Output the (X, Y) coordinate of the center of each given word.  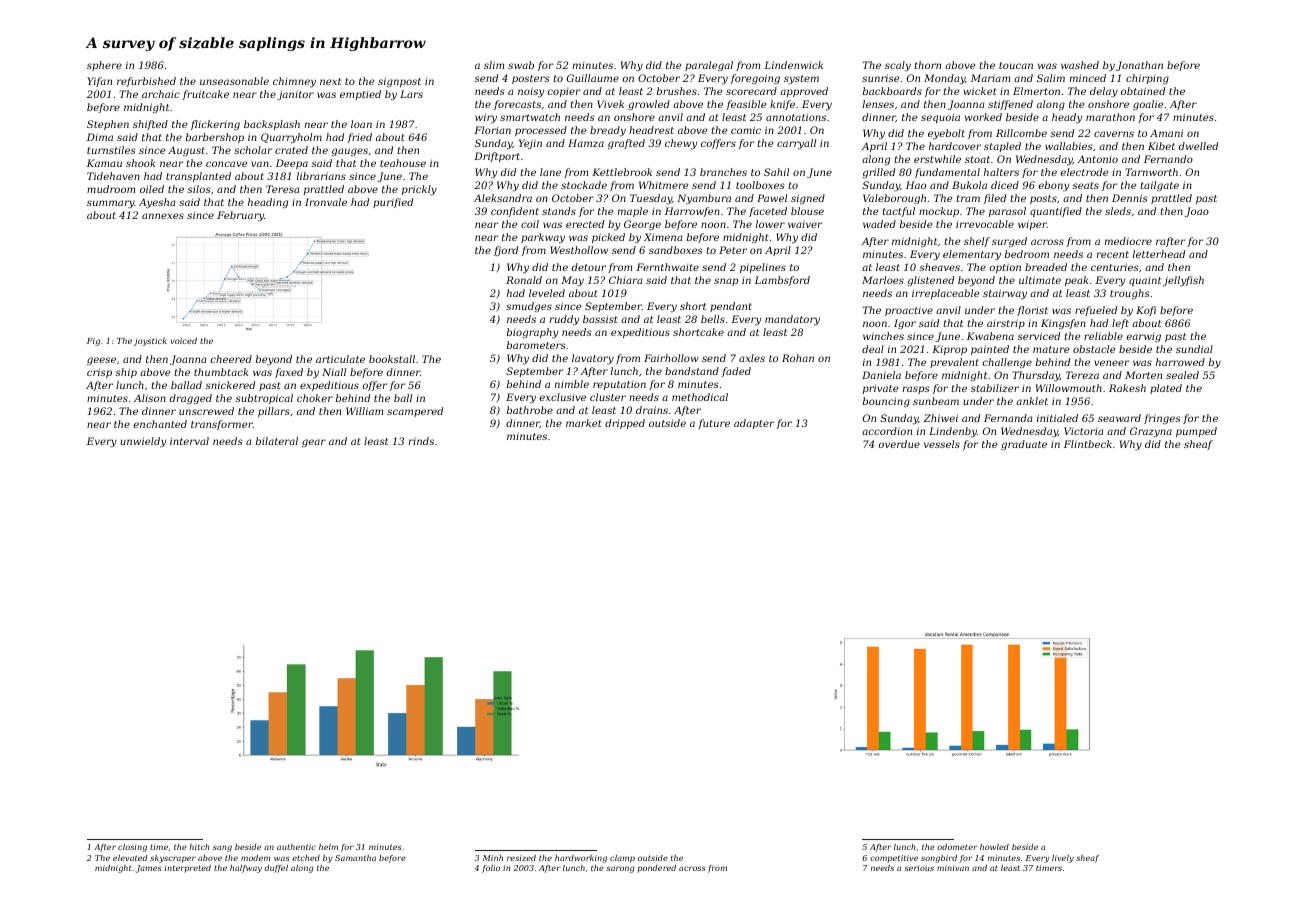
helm (328, 847)
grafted (626, 144)
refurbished (146, 82)
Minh (493, 858)
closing (132, 848)
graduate (1024, 445)
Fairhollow (671, 358)
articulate (340, 359)
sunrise (880, 78)
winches (883, 336)
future (714, 424)
